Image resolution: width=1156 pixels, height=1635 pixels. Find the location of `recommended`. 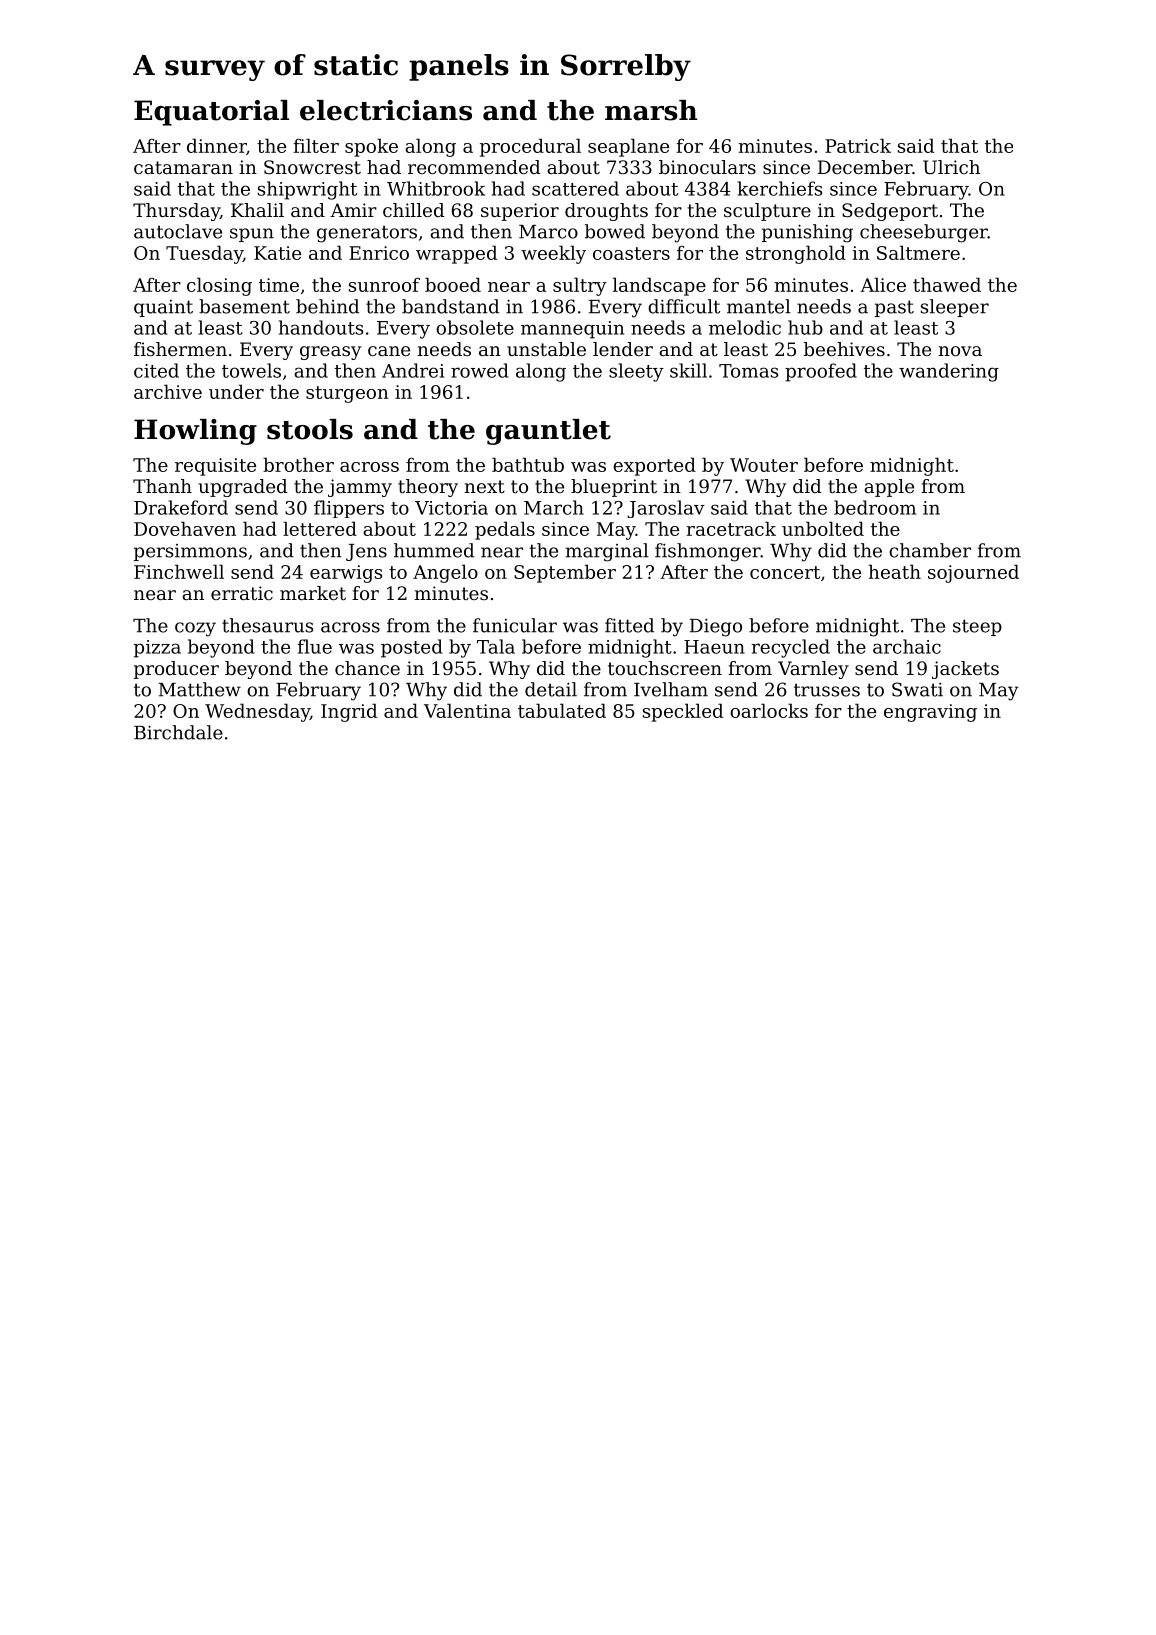

recommended is located at coordinates (474, 167).
